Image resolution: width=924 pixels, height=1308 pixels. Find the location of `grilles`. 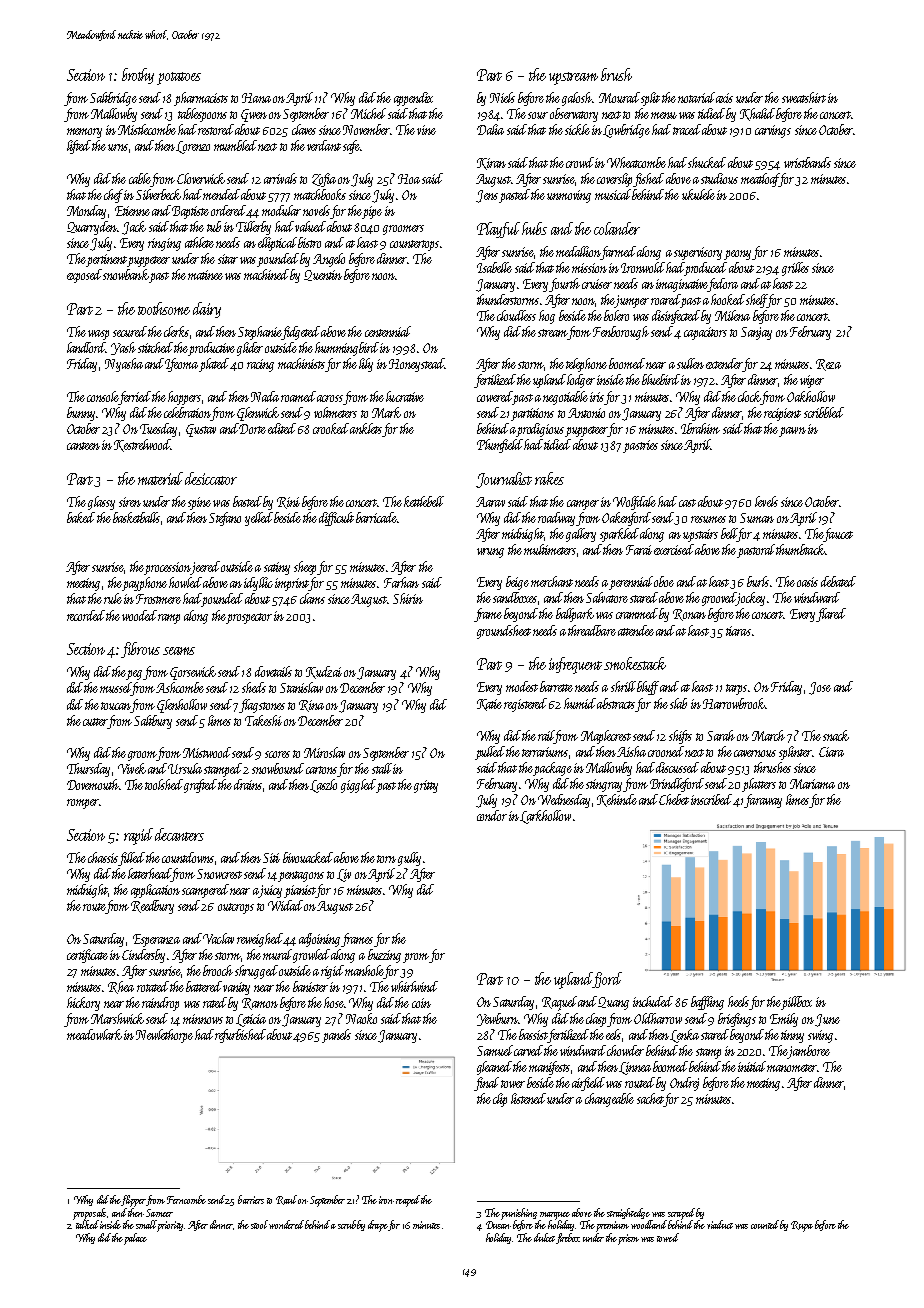

grilles is located at coordinates (795, 269).
